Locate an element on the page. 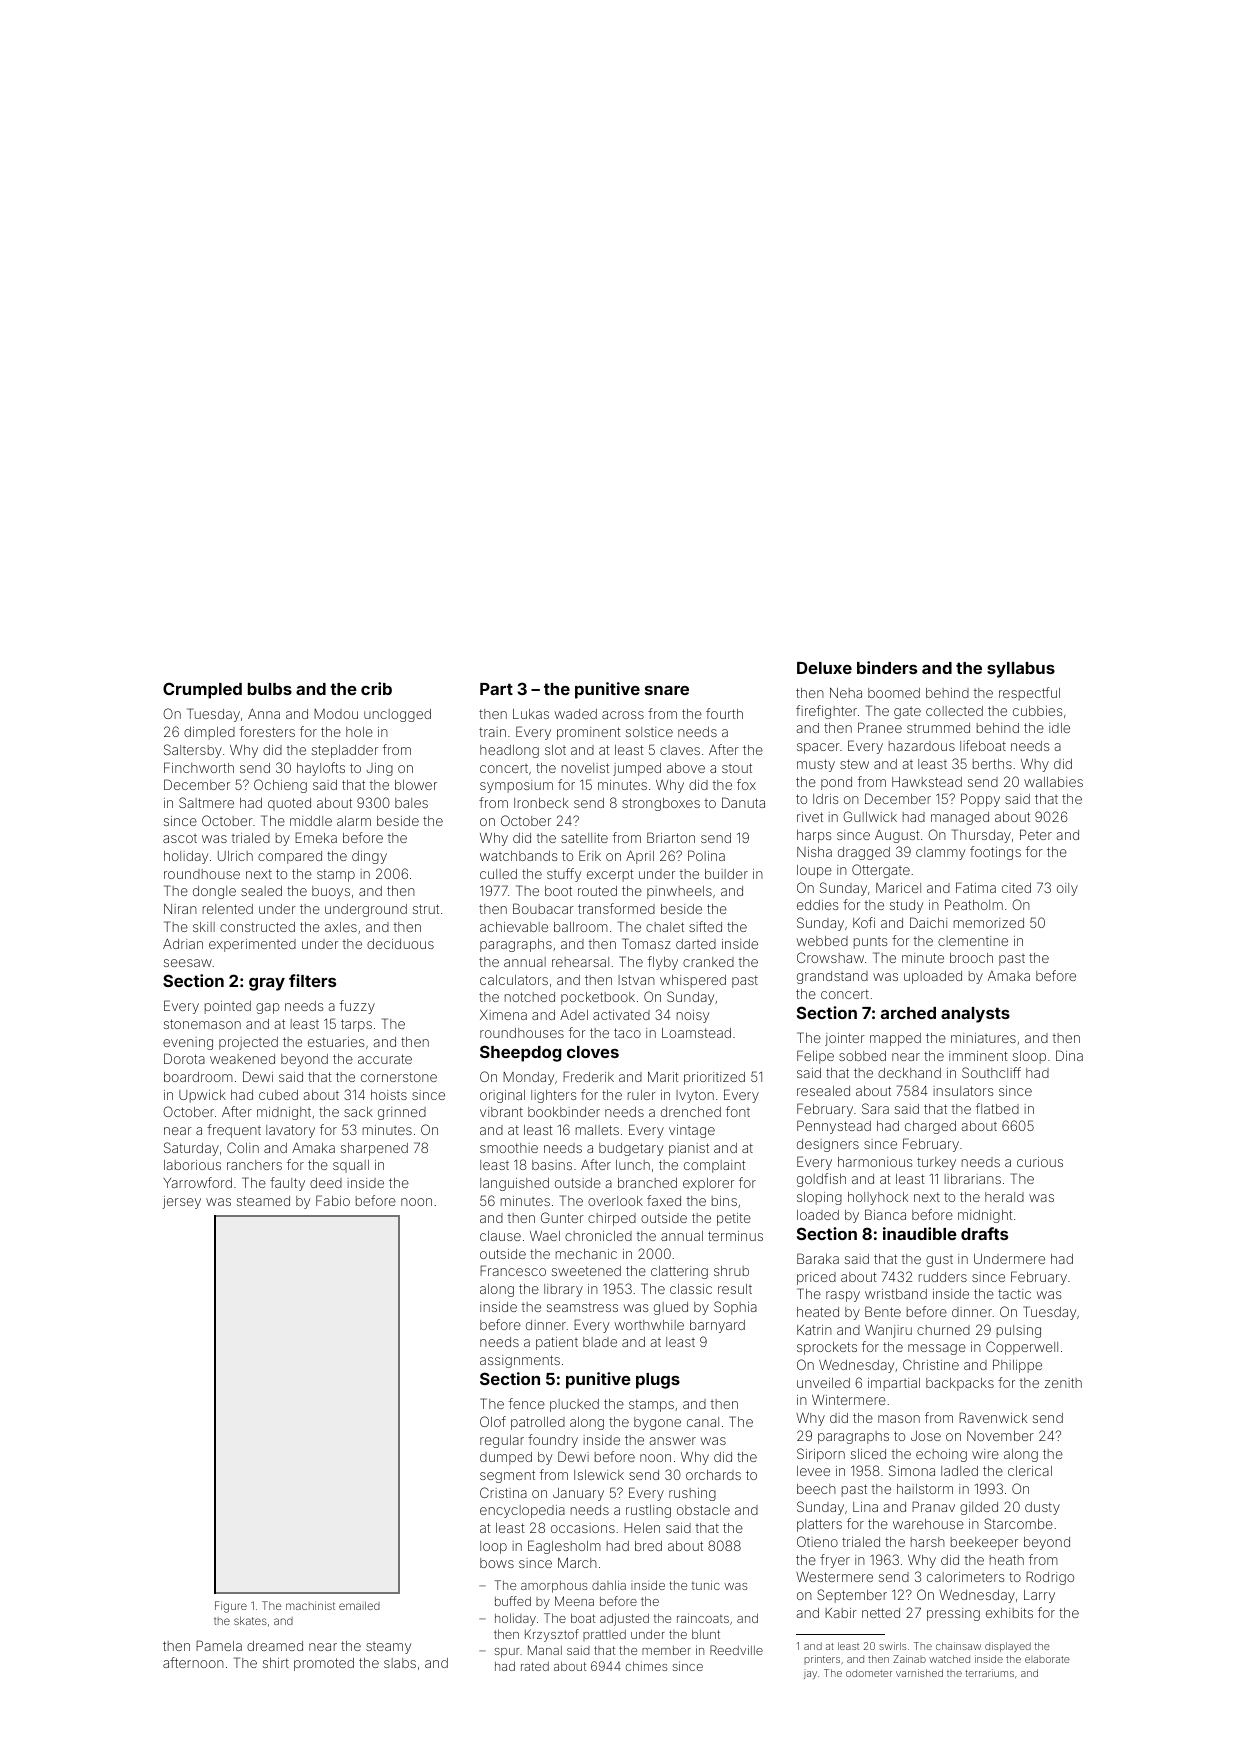 This image has width=1247, height=1764. strut is located at coordinates (426, 909).
